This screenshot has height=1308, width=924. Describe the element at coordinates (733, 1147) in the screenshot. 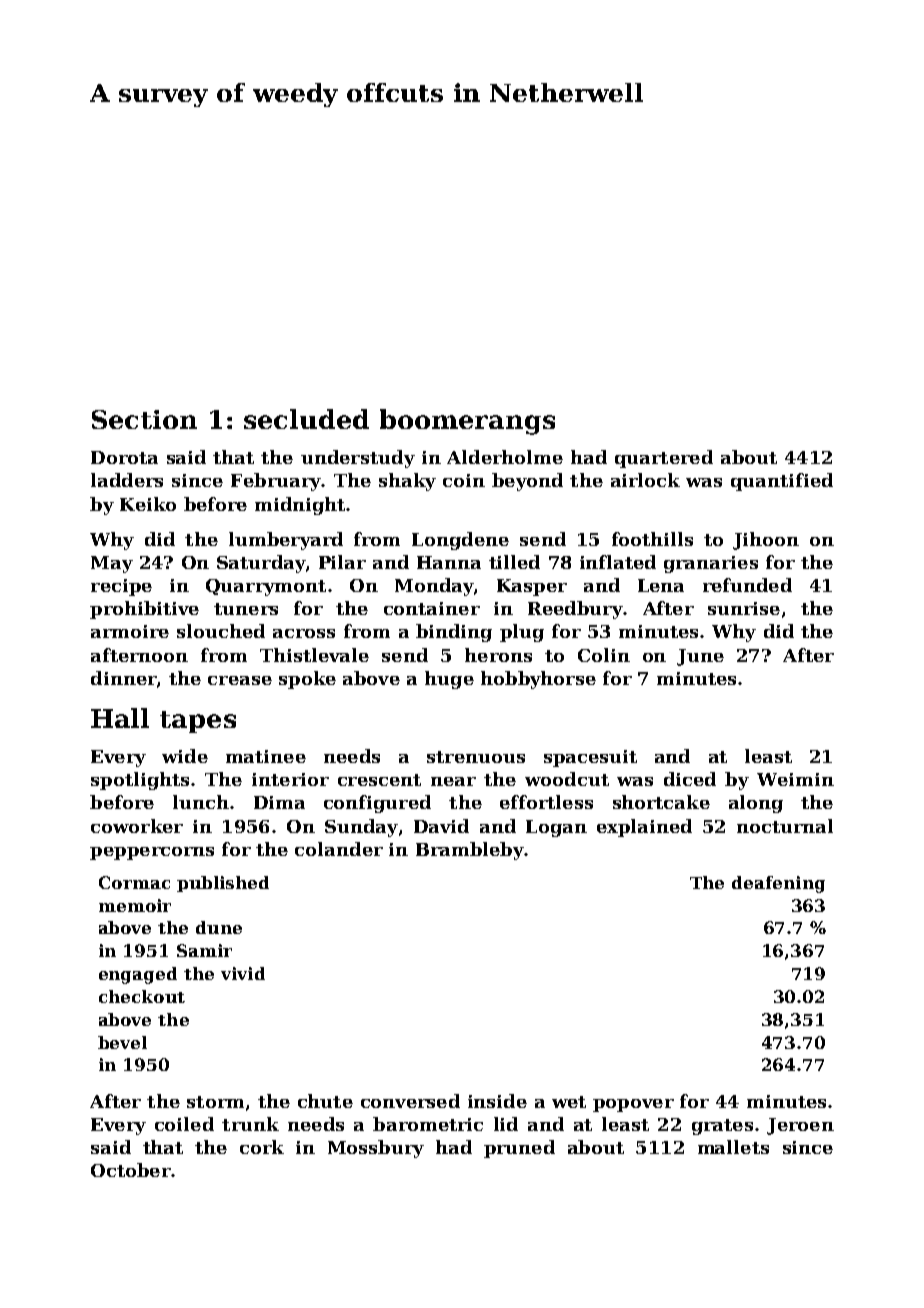

I see `mallets` at that location.
